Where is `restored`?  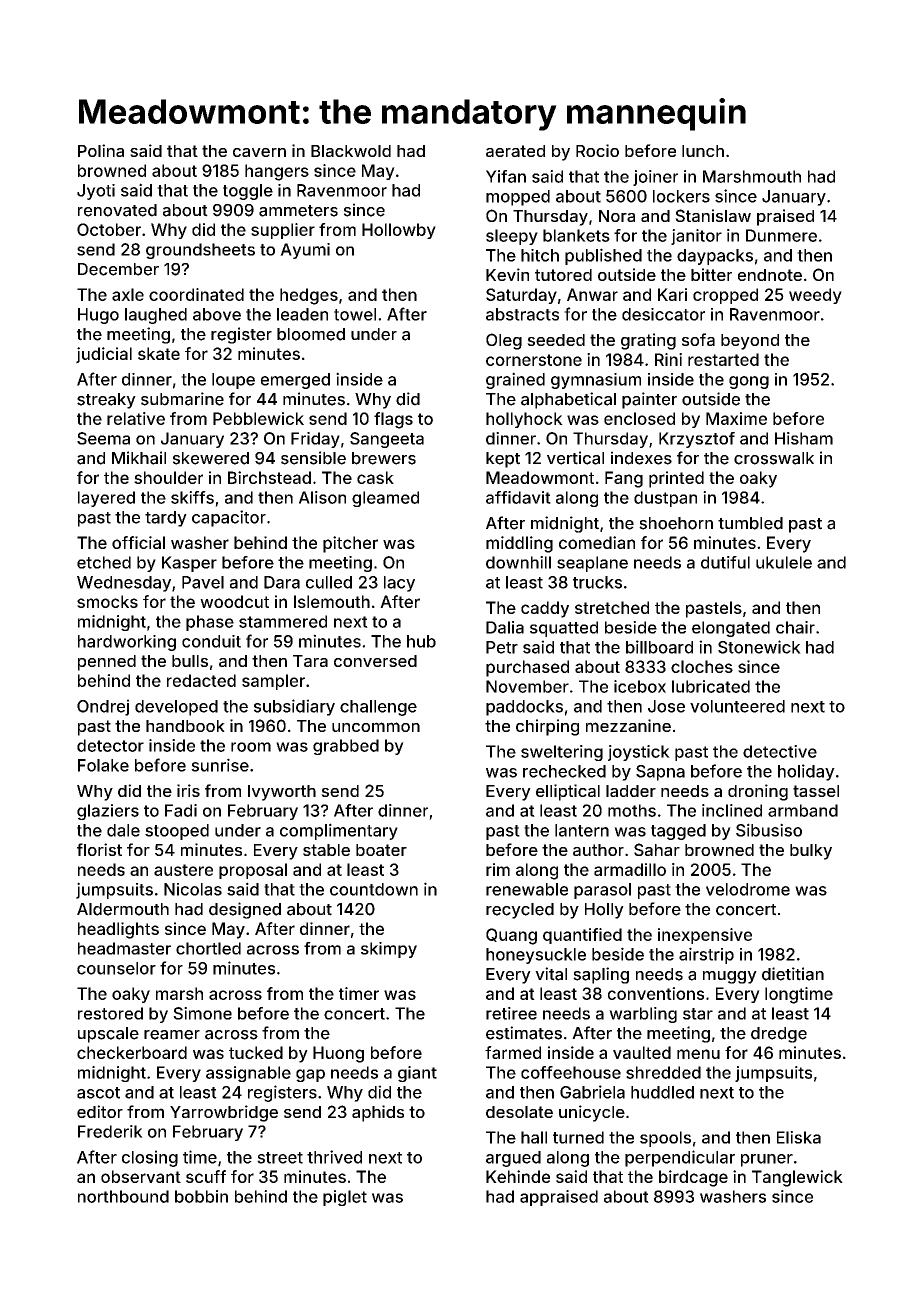 restored is located at coordinates (110, 1013).
